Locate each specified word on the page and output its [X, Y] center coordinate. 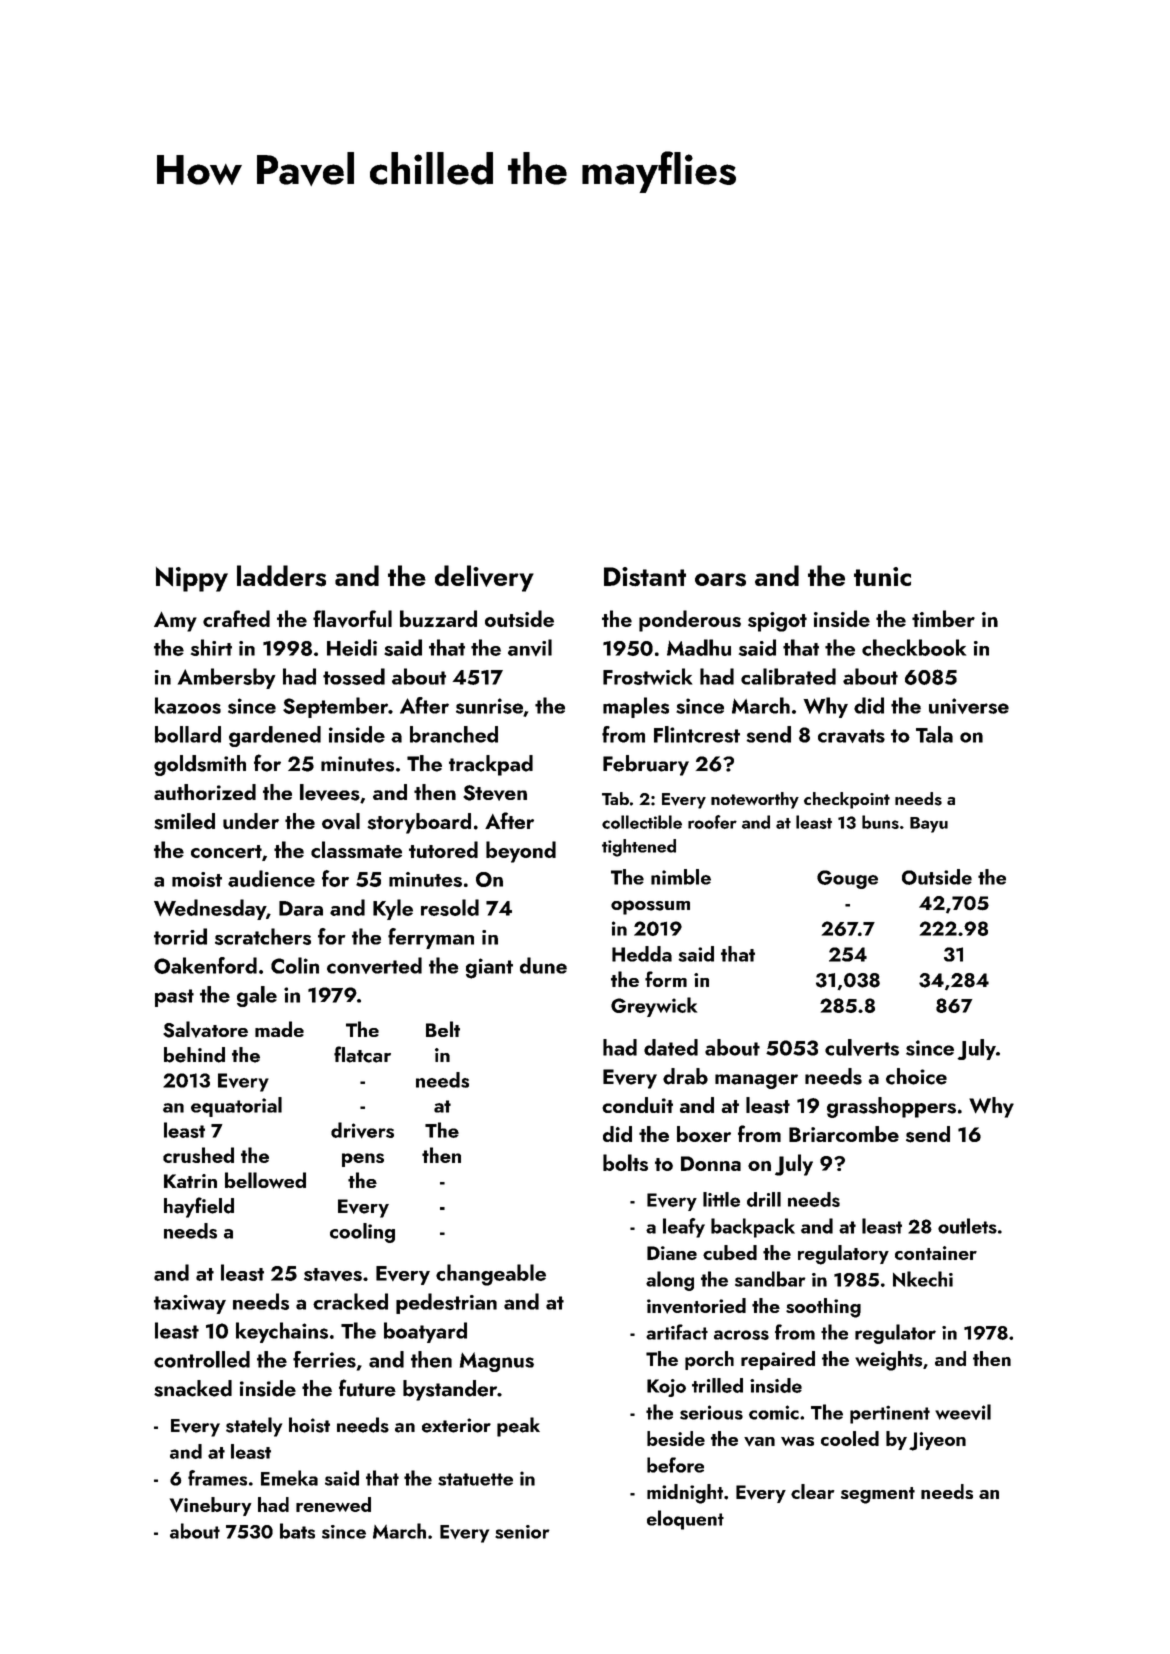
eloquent [685, 1520]
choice [916, 1076]
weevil [963, 1412]
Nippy [192, 579]
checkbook [914, 647]
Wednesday [210, 909]
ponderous [690, 621]
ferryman [431, 938]
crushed [198, 1155]
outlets [967, 1226]
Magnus [497, 1362]
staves [333, 1274]
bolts [625, 1162]
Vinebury [211, 1506]
